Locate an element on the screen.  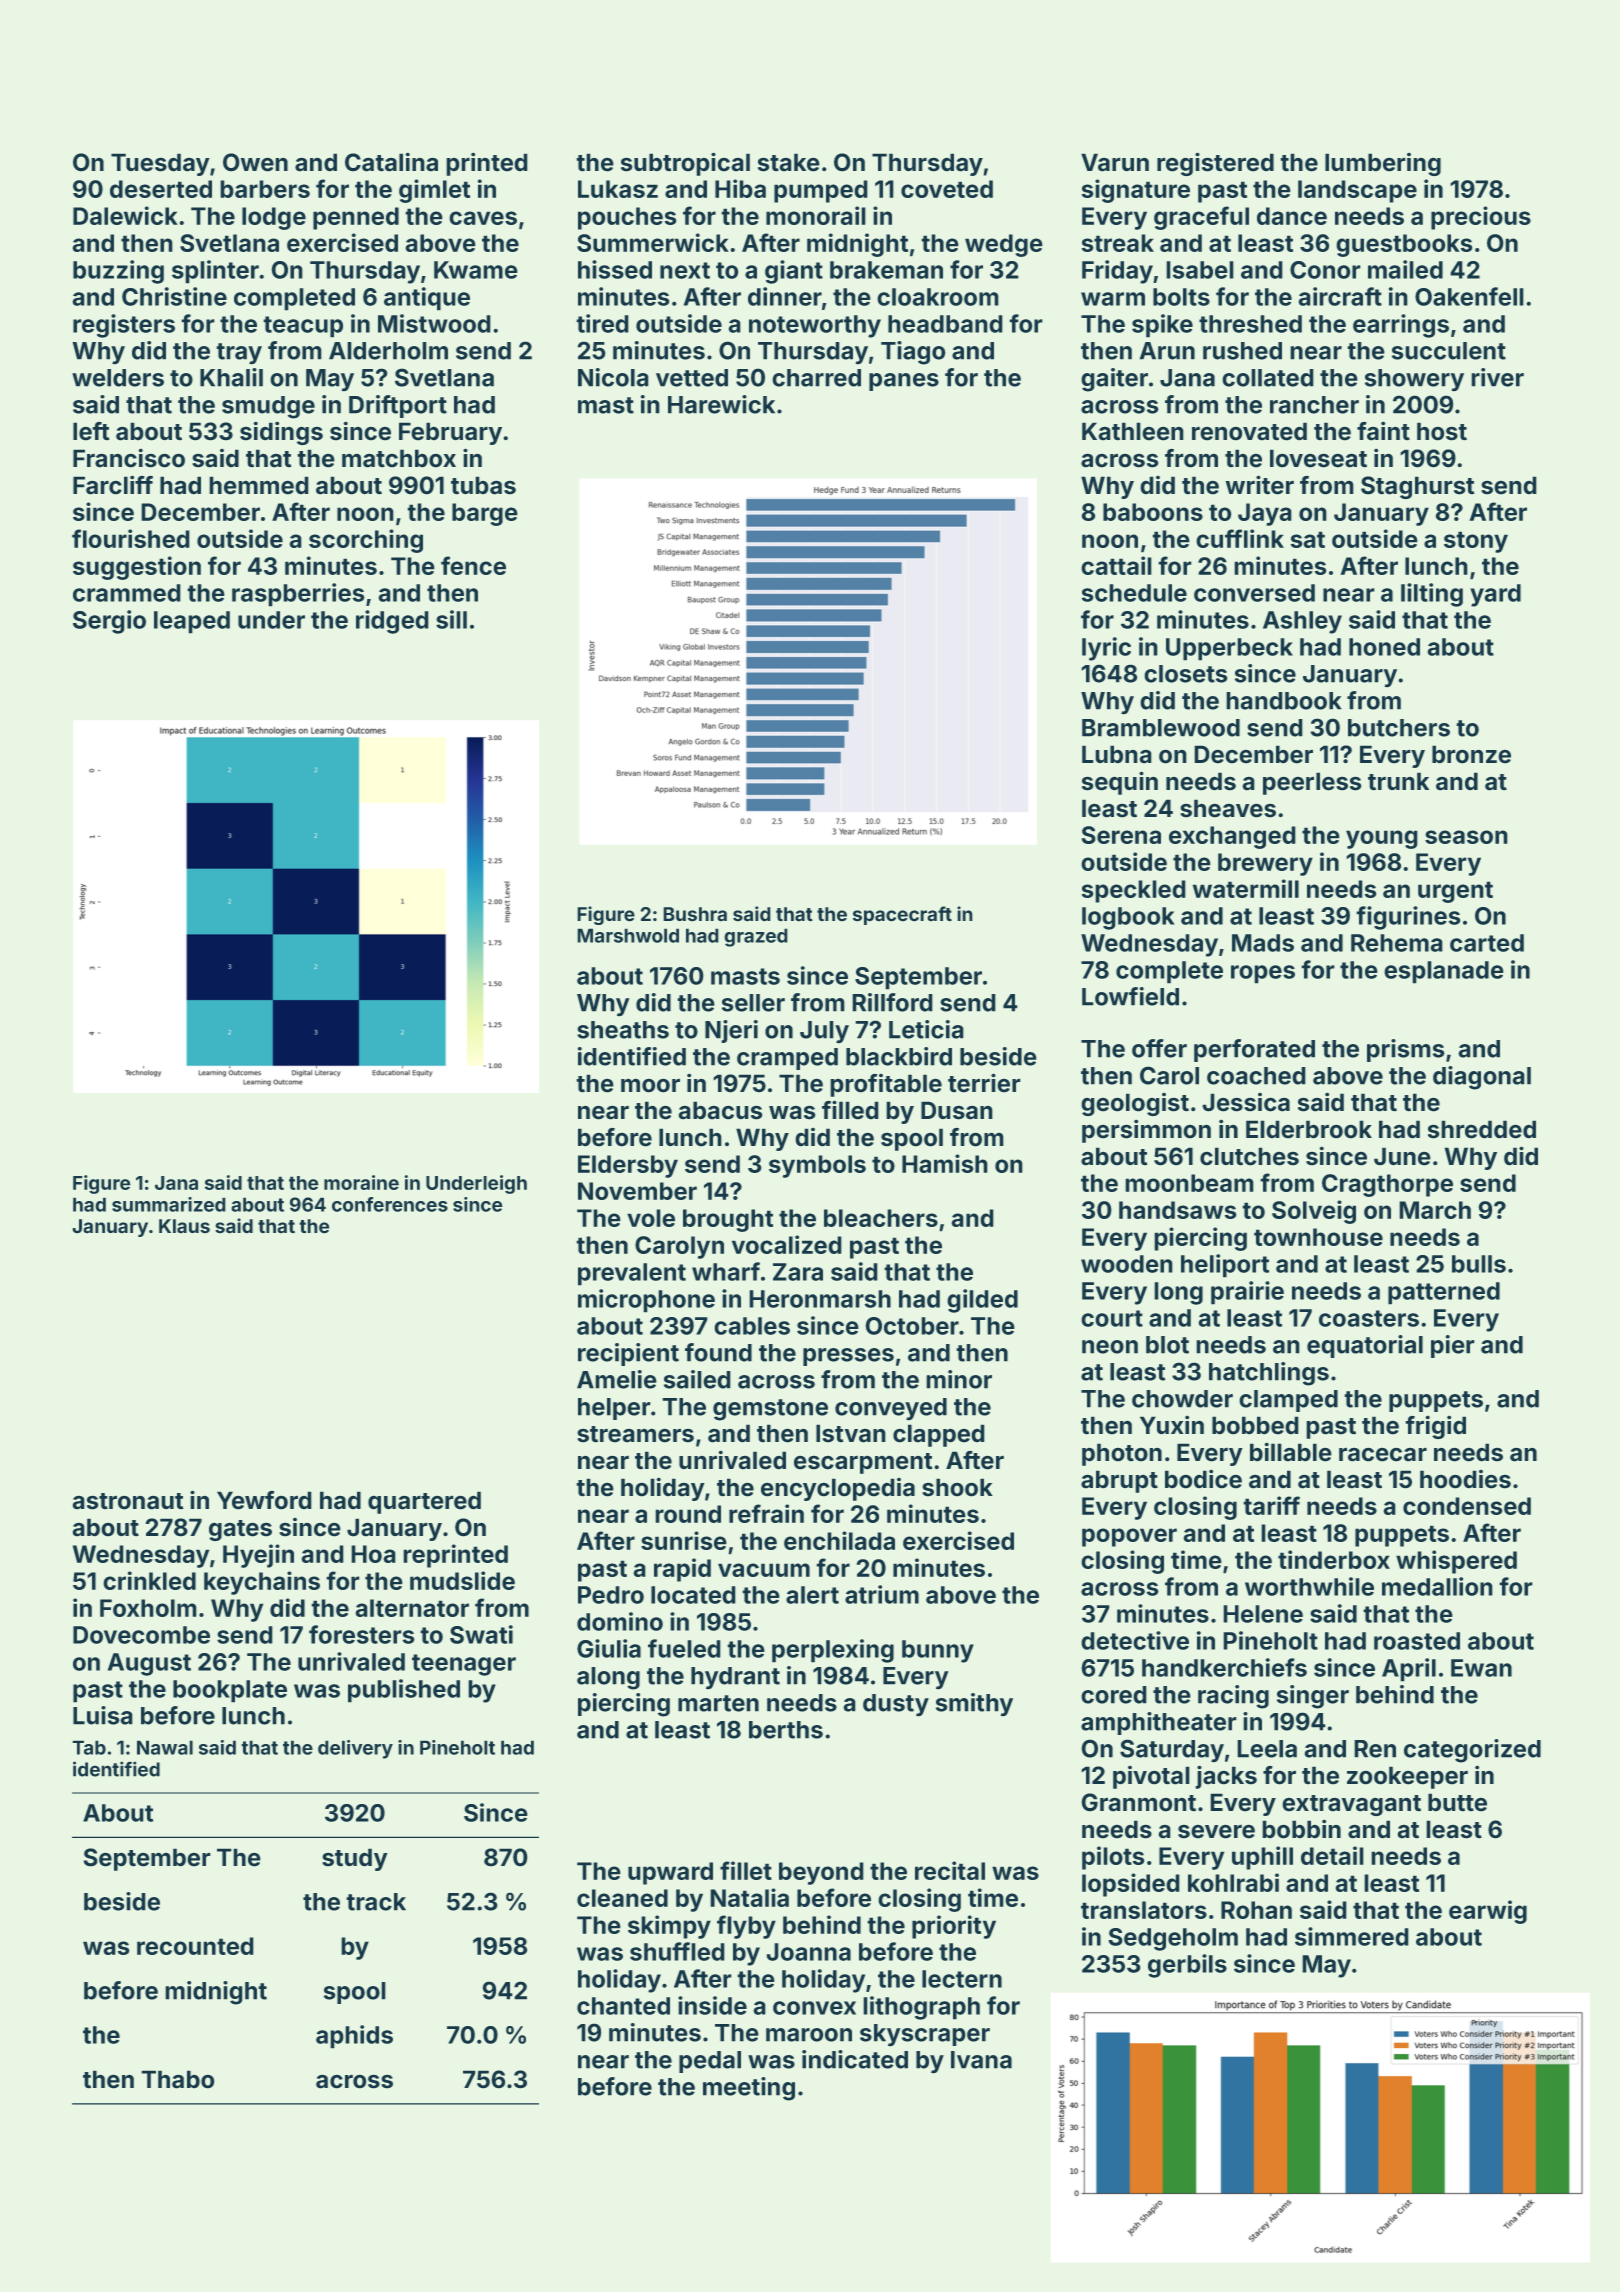
Klaus is located at coordinates (184, 1226).
